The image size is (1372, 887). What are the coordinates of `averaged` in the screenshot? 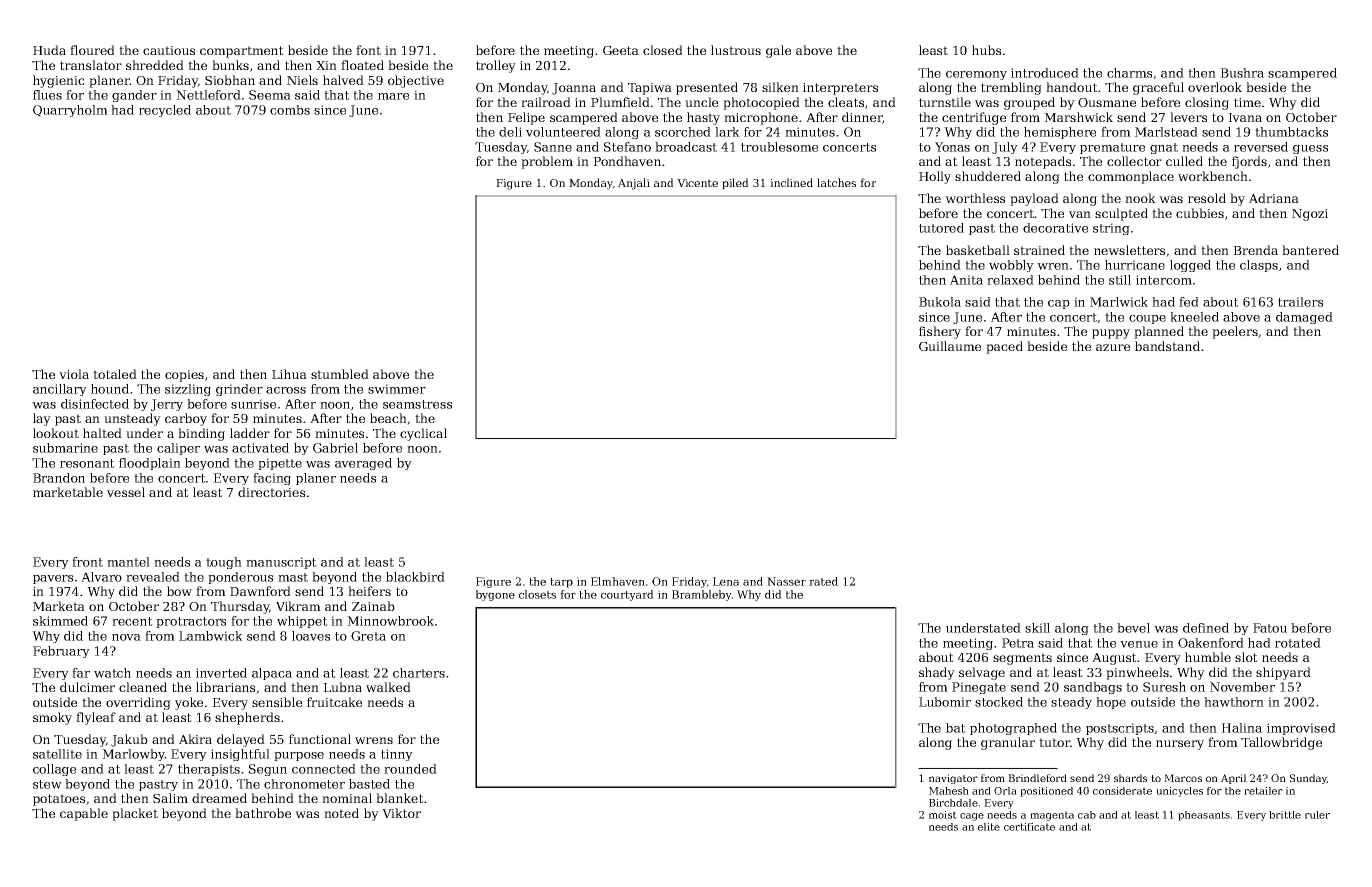 It's located at (363, 464).
